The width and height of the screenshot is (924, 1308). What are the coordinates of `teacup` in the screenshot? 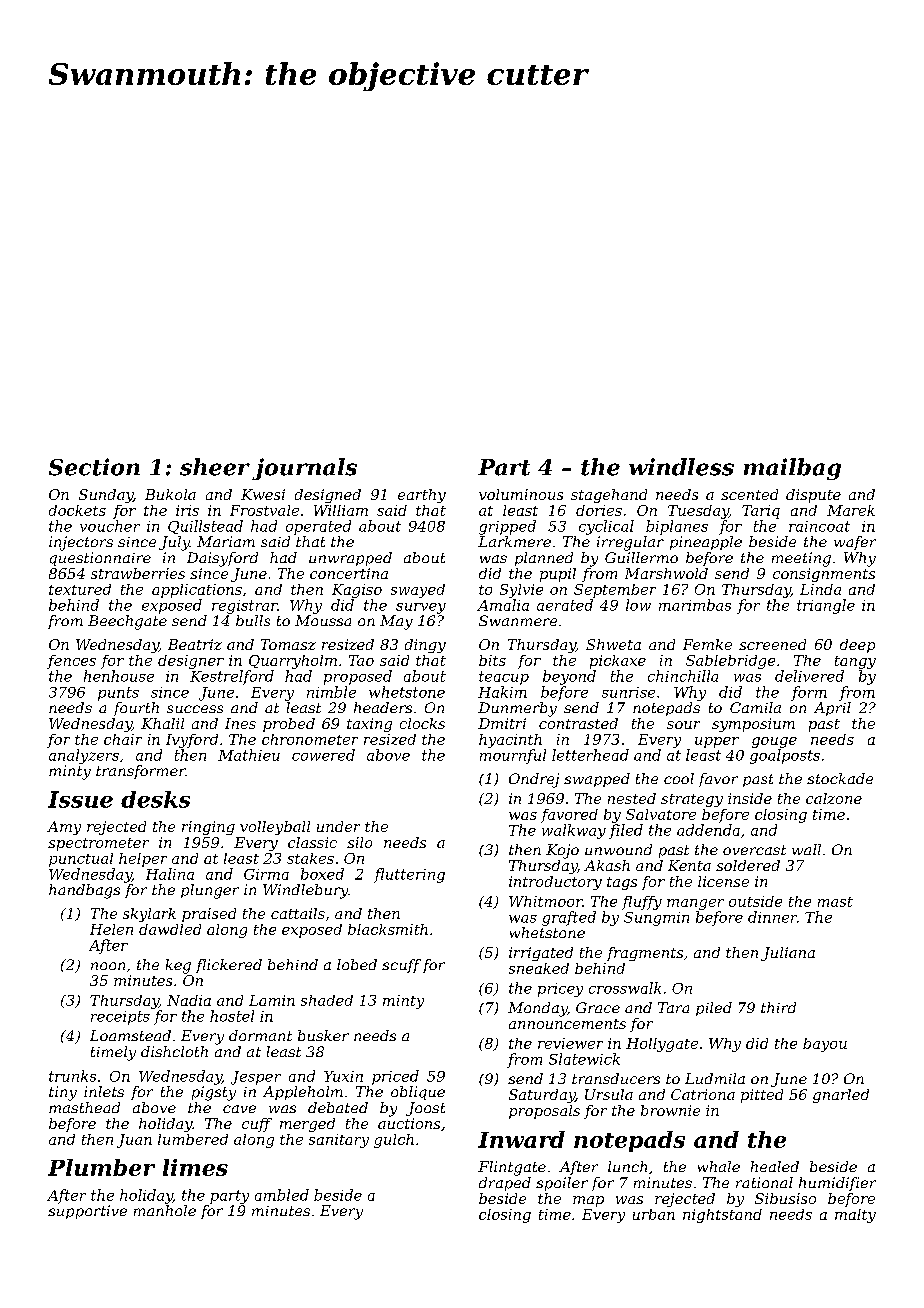 It's located at (504, 678).
